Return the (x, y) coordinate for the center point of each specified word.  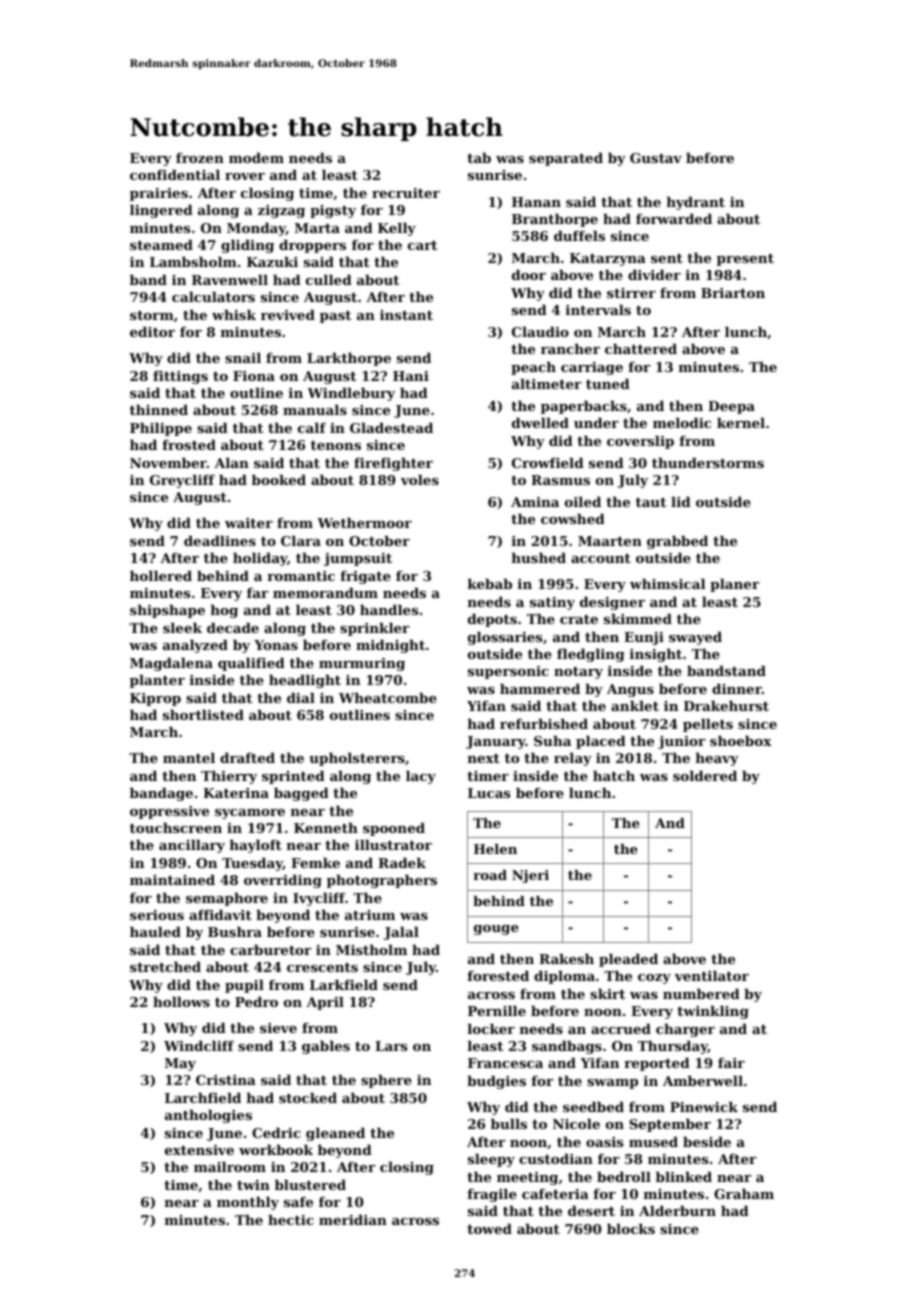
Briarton (733, 293)
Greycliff (182, 481)
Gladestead (391, 427)
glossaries (505, 638)
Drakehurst (726, 705)
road (490, 875)
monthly (248, 1203)
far (258, 593)
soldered (705, 775)
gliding (247, 246)
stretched (165, 966)
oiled (583, 501)
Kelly (397, 229)
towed (489, 1228)
